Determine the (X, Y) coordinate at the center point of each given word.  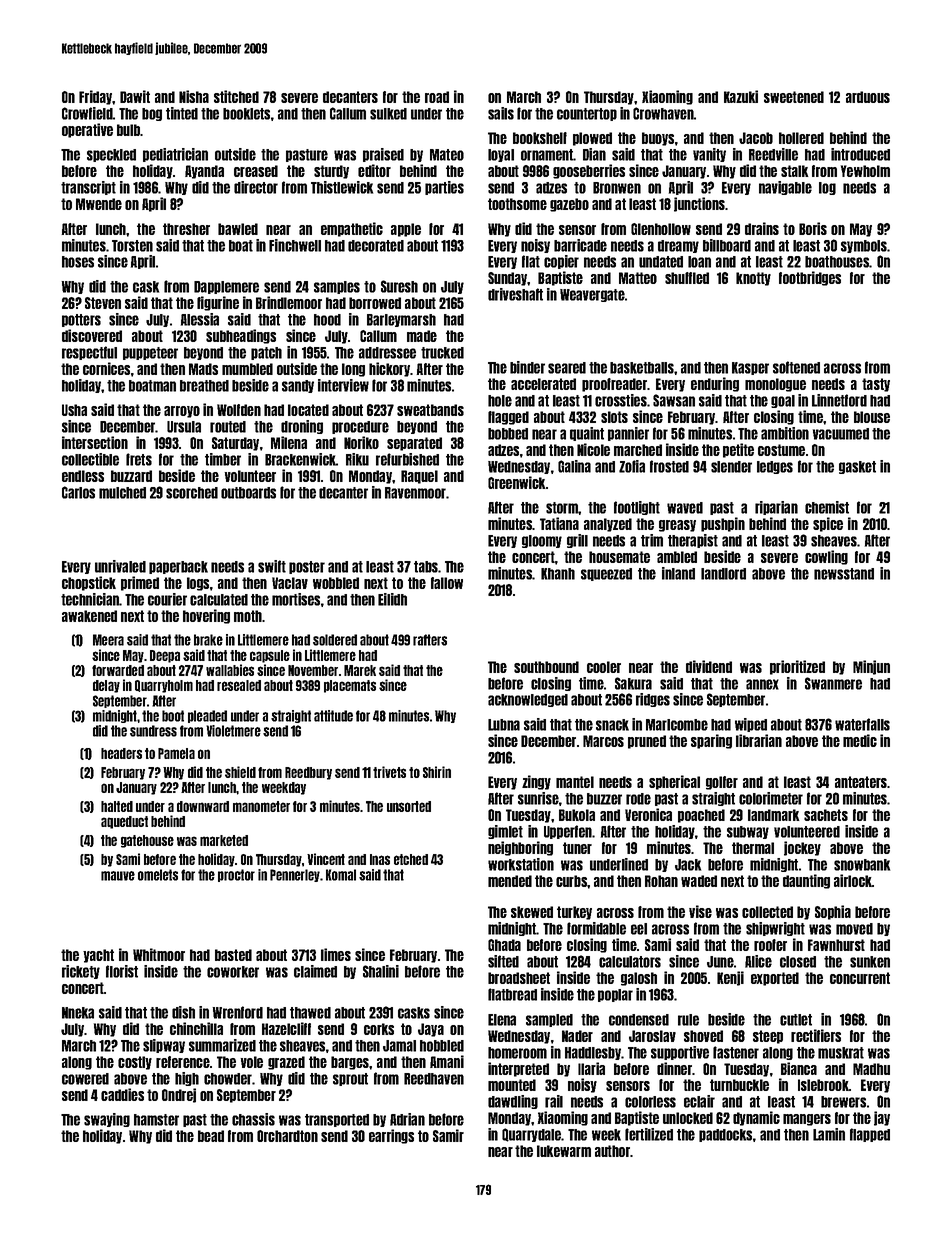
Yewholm (865, 171)
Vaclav (290, 583)
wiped (751, 725)
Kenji (730, 978)
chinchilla (196, 1028)
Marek (360, 670)
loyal (501, 155)
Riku (357, 459)
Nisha (194, 96)
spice (828, 524)
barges (350, 1063)
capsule (270, 656)
